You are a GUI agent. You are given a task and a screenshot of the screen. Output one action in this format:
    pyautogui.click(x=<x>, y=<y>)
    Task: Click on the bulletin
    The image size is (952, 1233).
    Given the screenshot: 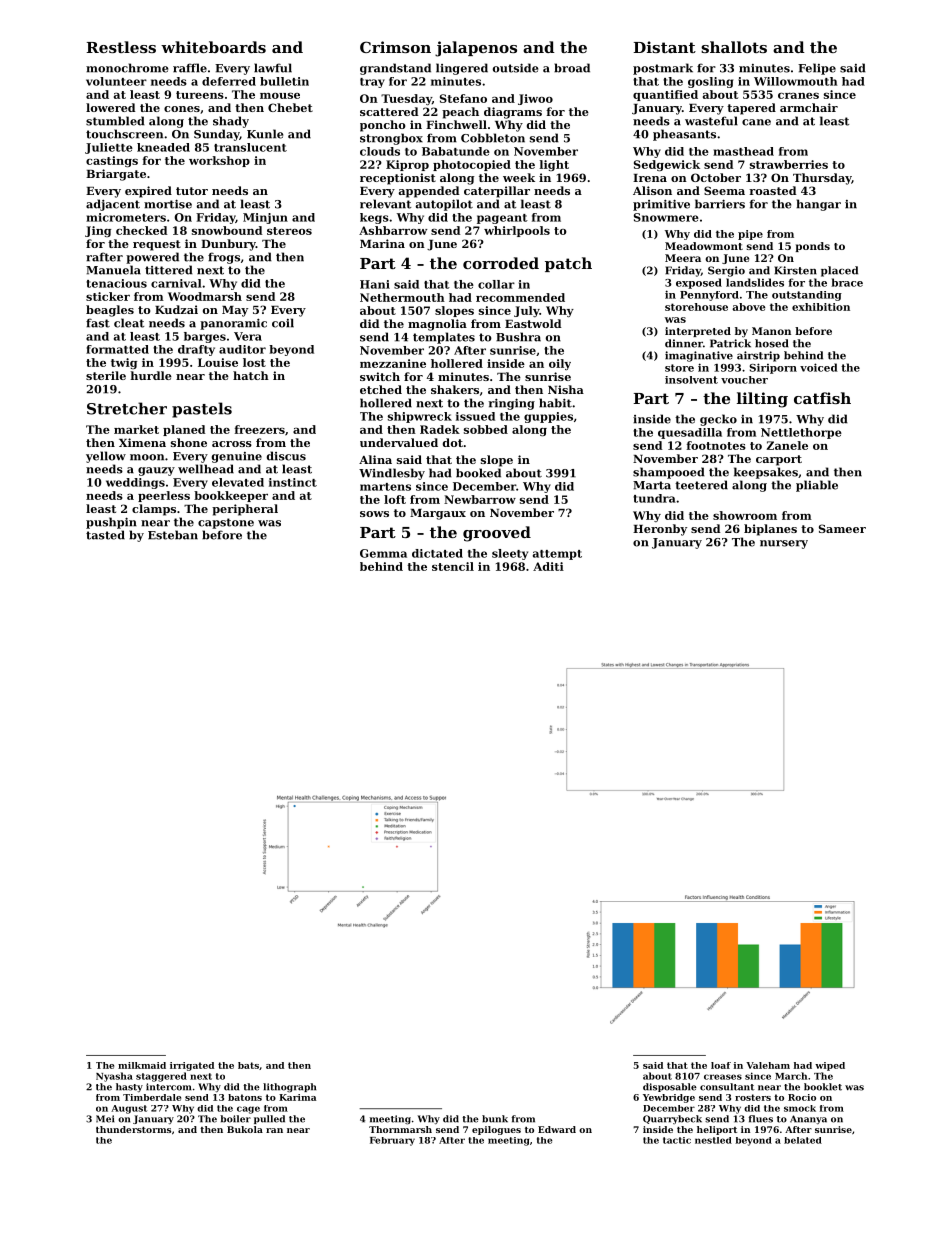 What is the action you would take?
    pyautogui.click(x=284, y=81)
